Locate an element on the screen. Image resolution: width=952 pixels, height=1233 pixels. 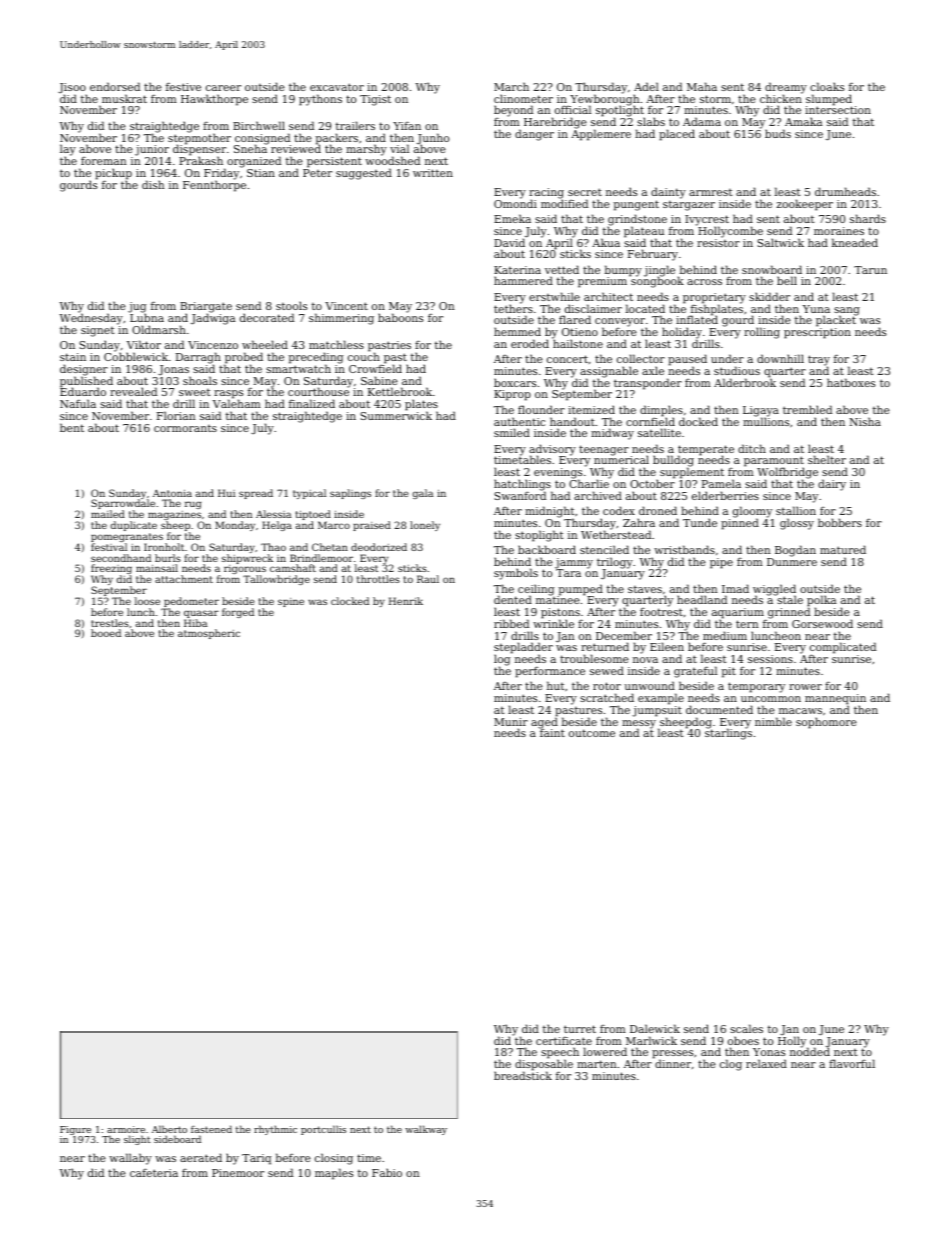
dinner is located at coordinates (673, 1064).
